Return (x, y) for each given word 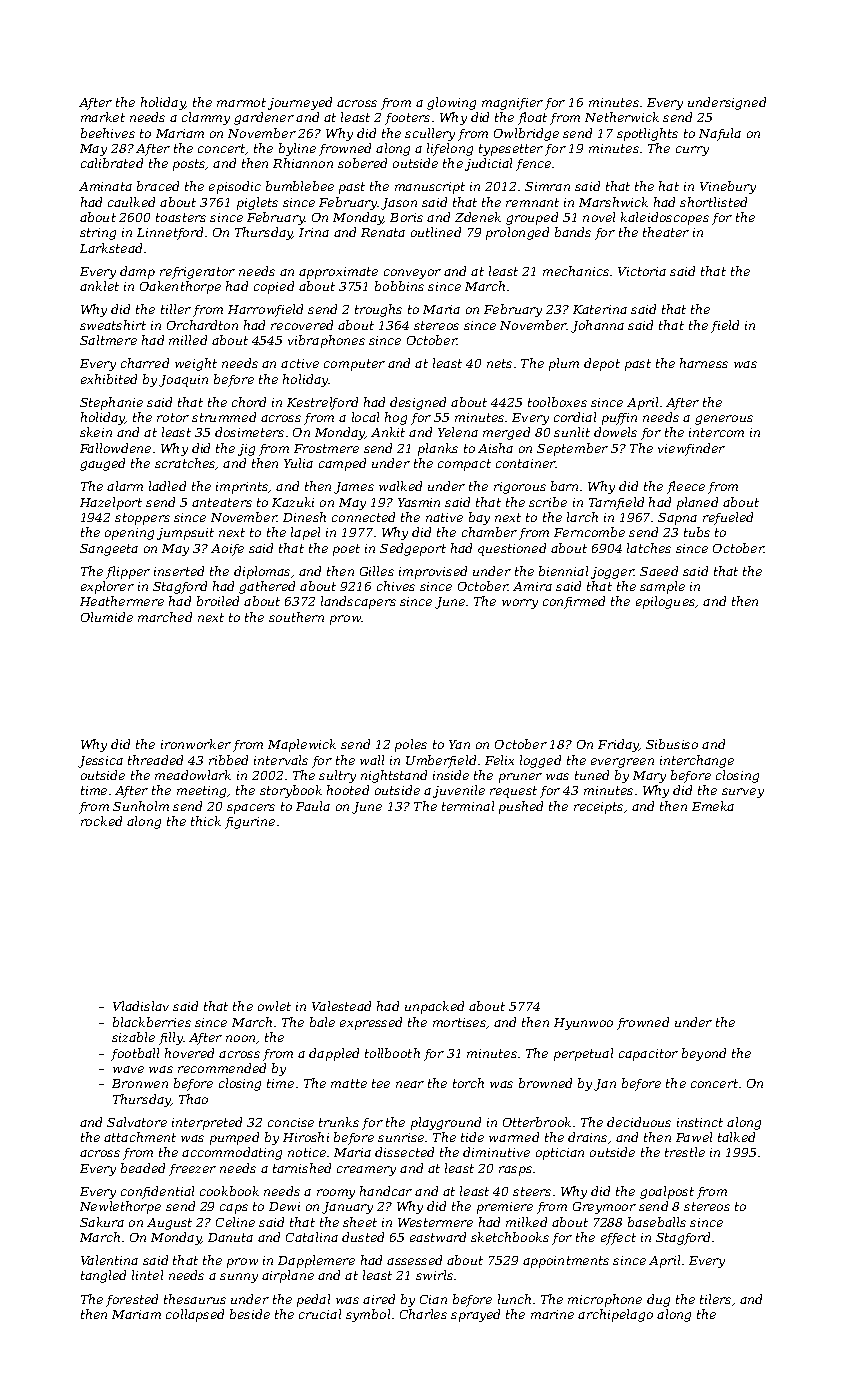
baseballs (657, 1222)
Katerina (600, 309)
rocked (101, 821)
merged (506, 433)
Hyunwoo (583, 1024)
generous (724, 420)
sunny (239, 1278)
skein (96, 432)
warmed (514, 1137)
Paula (313, 806)
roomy (336, 1194)
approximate (338, 273)
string (98, 234)
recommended (222, 1068)
